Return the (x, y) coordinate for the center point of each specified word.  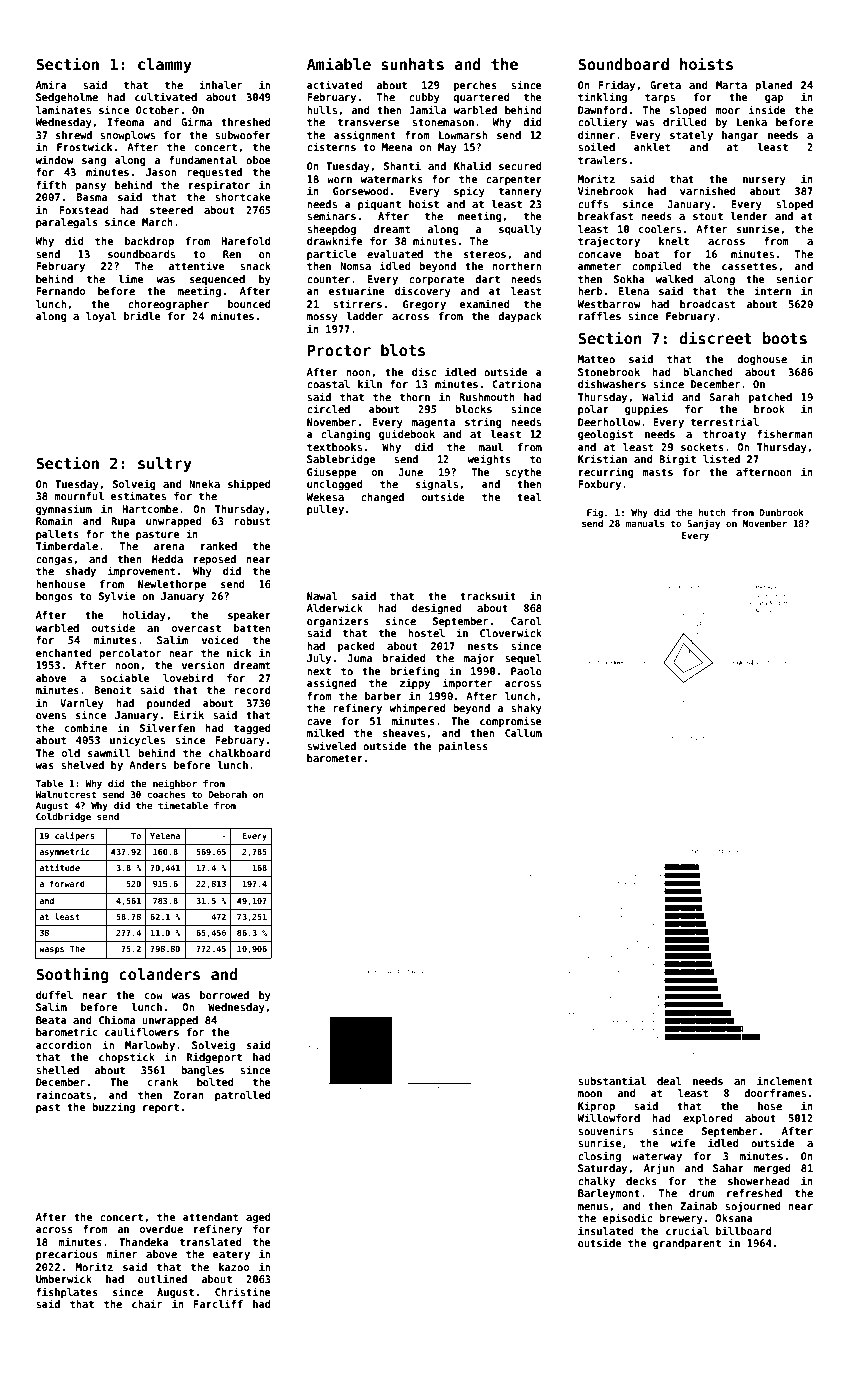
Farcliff (218, 1303)
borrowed (224, 995)
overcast (196, 628)
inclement (785, 1080)
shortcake (243, 197)
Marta (731, 85)
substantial (612, 1080)
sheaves (404, 733)
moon (590, 1094)
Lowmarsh (463, 135)
